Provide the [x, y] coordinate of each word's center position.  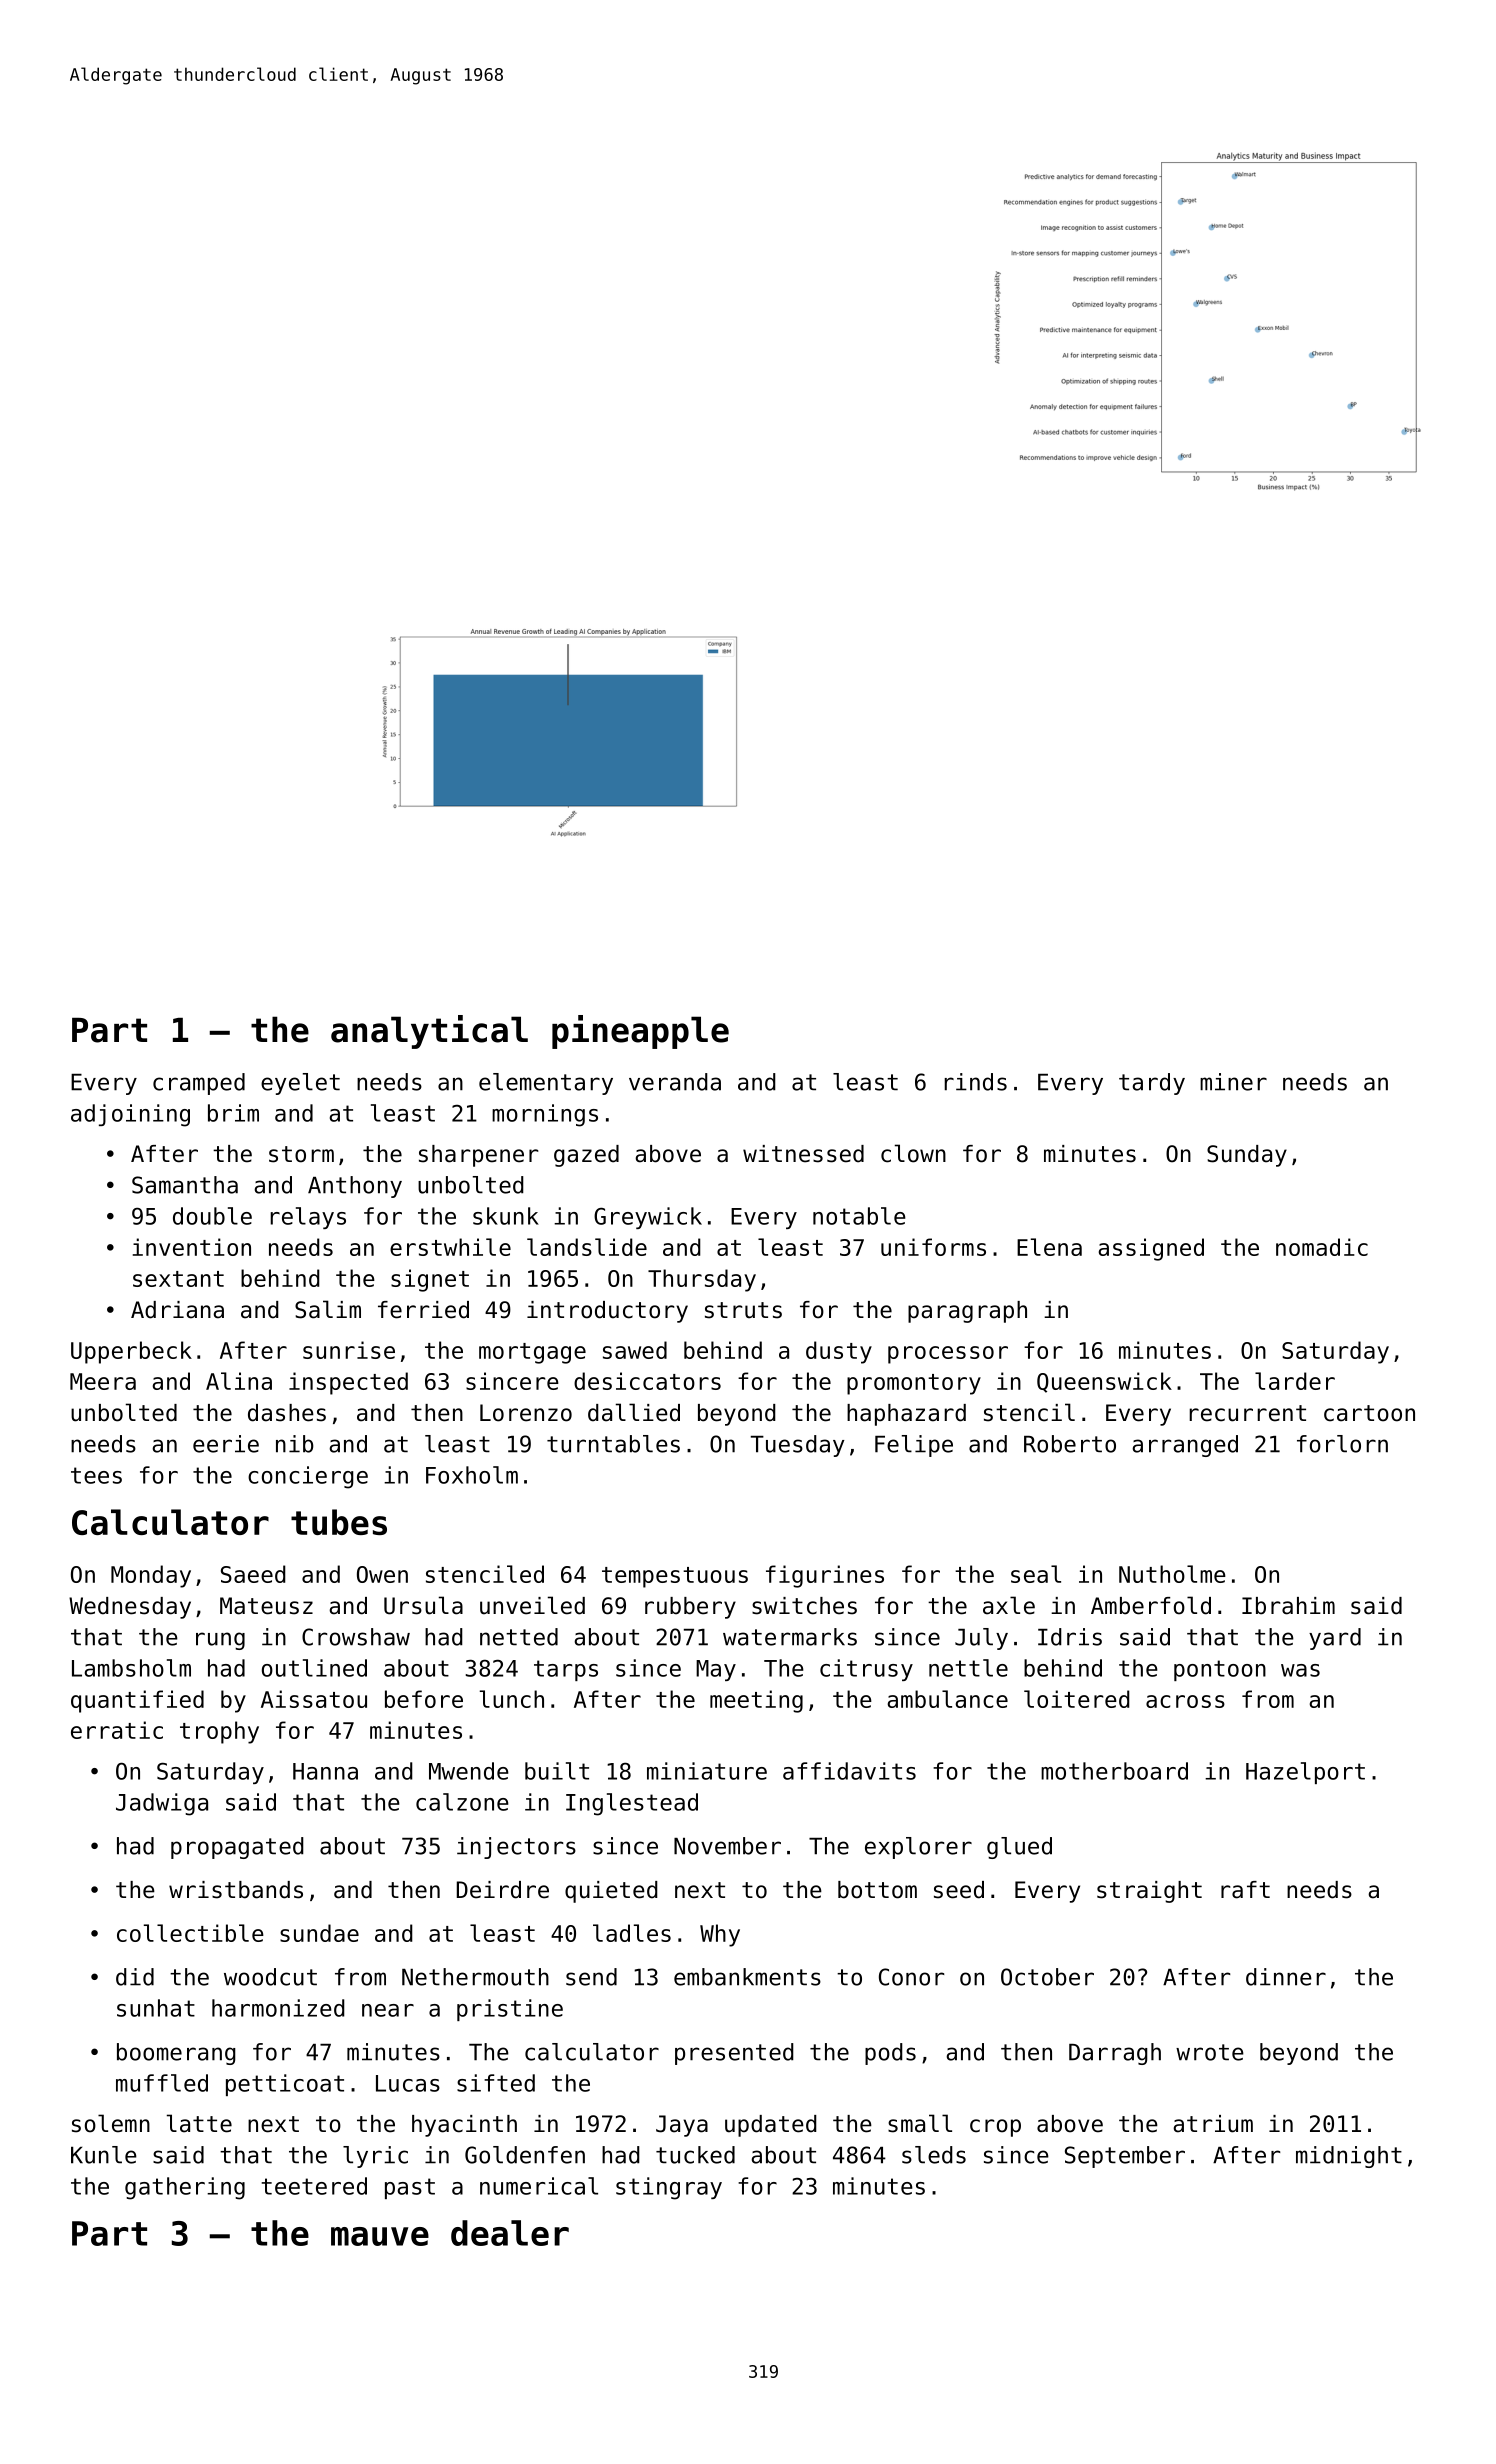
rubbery [690, 1608]
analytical [429, 1032]
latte [199, 2123]
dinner [1286, 1977]
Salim [328, 1309]
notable [859, 1216]
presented [734, 2054]
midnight [1349, 2157]
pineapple [640, 1032]
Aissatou [314, 1699]
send [591, 1977]
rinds [975, 1082]
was [1300, 1670]
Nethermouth [475, 1977]
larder [1295, 1381]
